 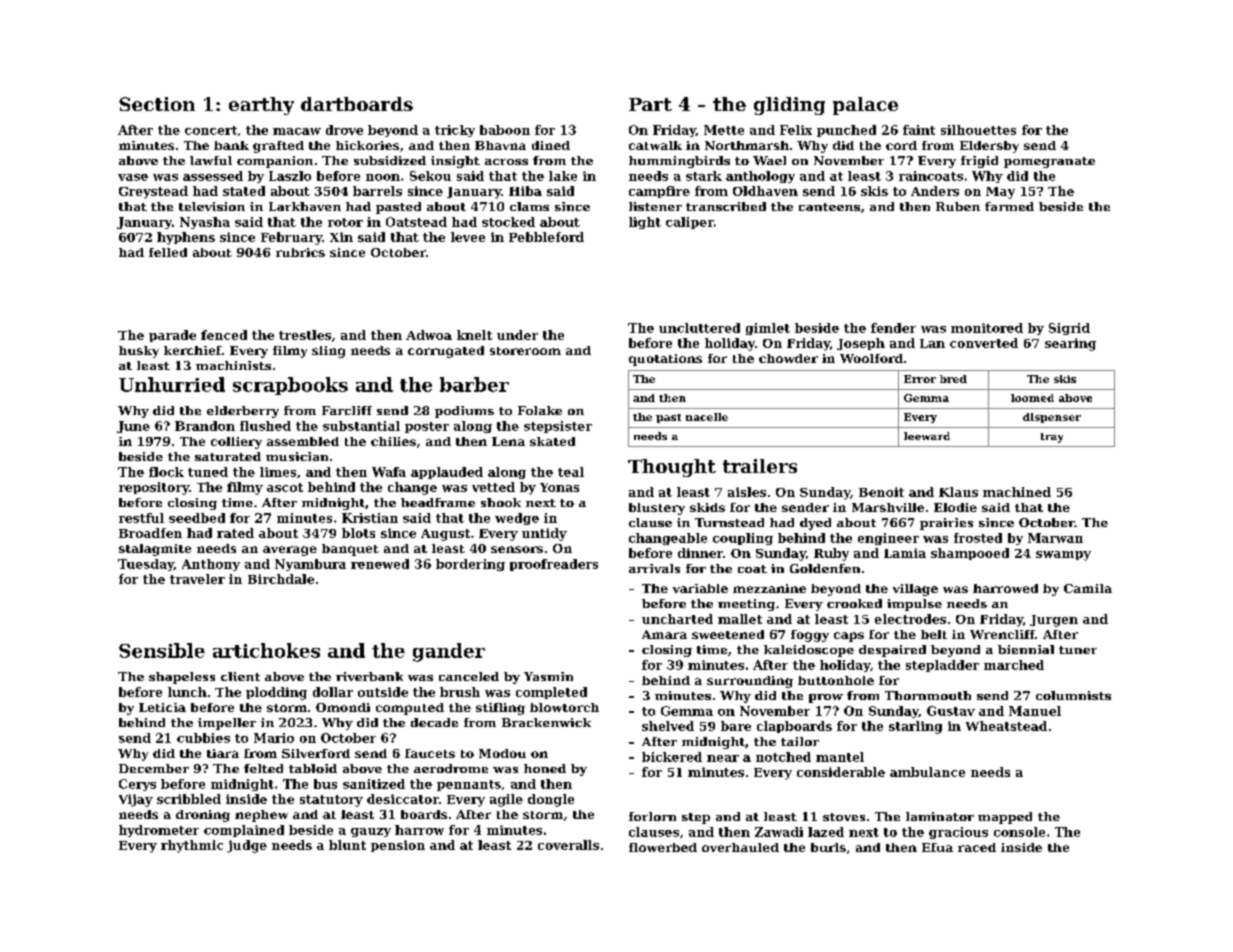 I want to click on leeward, so click(x=927, y=436).
